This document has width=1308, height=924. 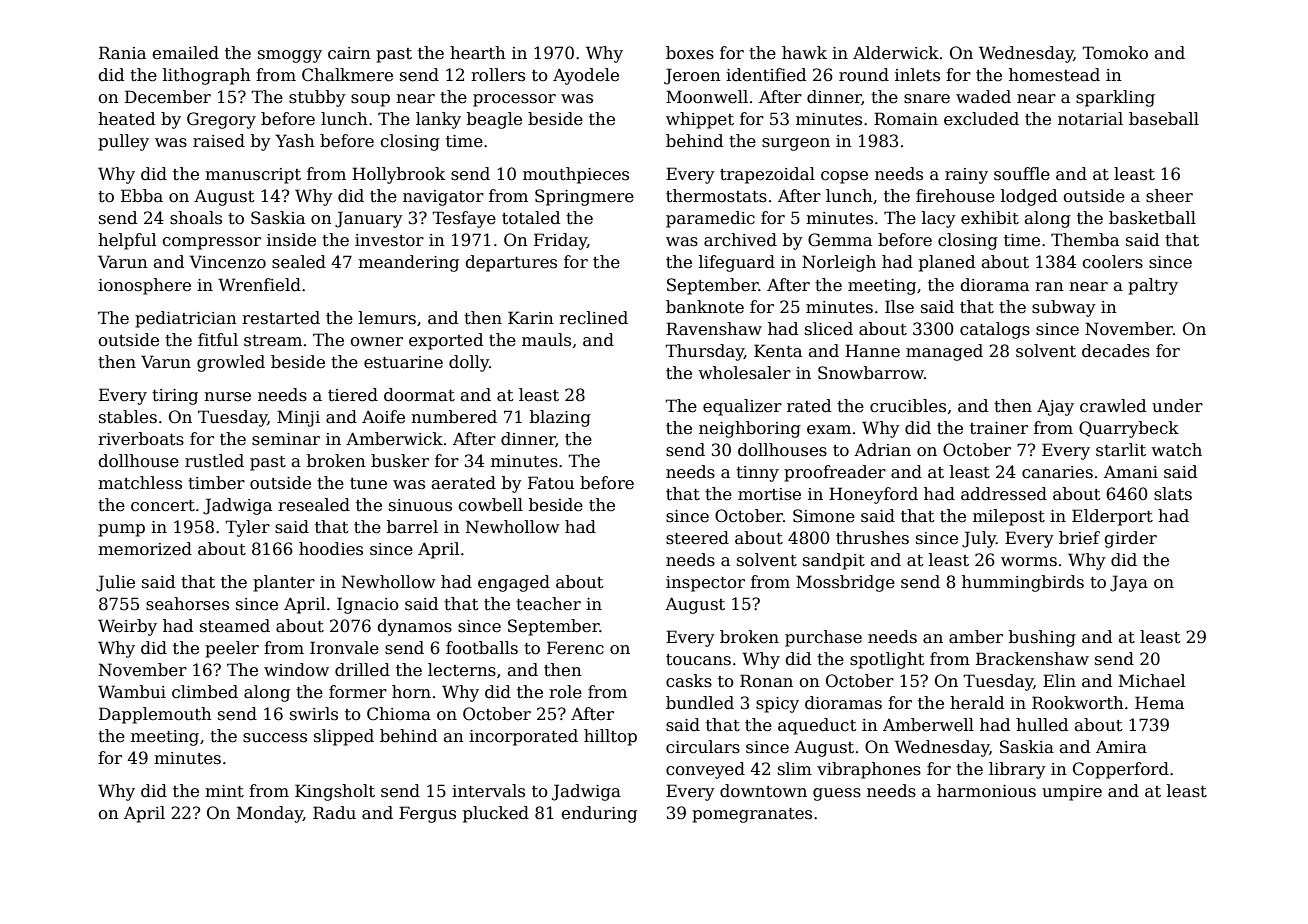 I want to click on enduring, so click(x=599, y=814).
